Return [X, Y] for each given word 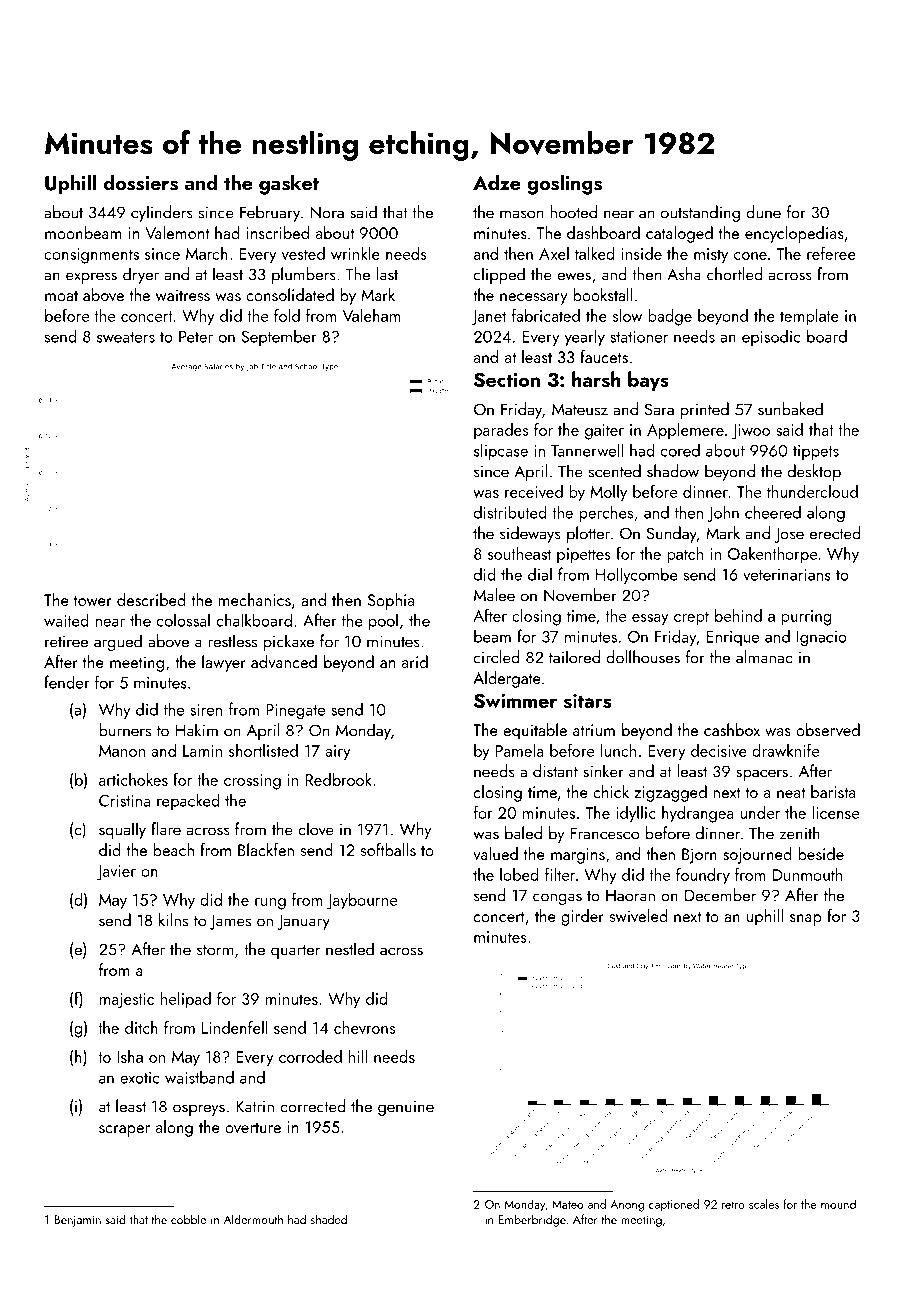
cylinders [162, 213]
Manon [122, 751]
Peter [196, 337]
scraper [124, 1131]
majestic [126, 1001]
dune [763, 212]
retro [733, 1205]
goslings [564, 184]
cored [680, 450]
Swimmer [515, 700]
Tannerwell [587, 450]
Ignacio [822, 639]
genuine [406, 1108]
